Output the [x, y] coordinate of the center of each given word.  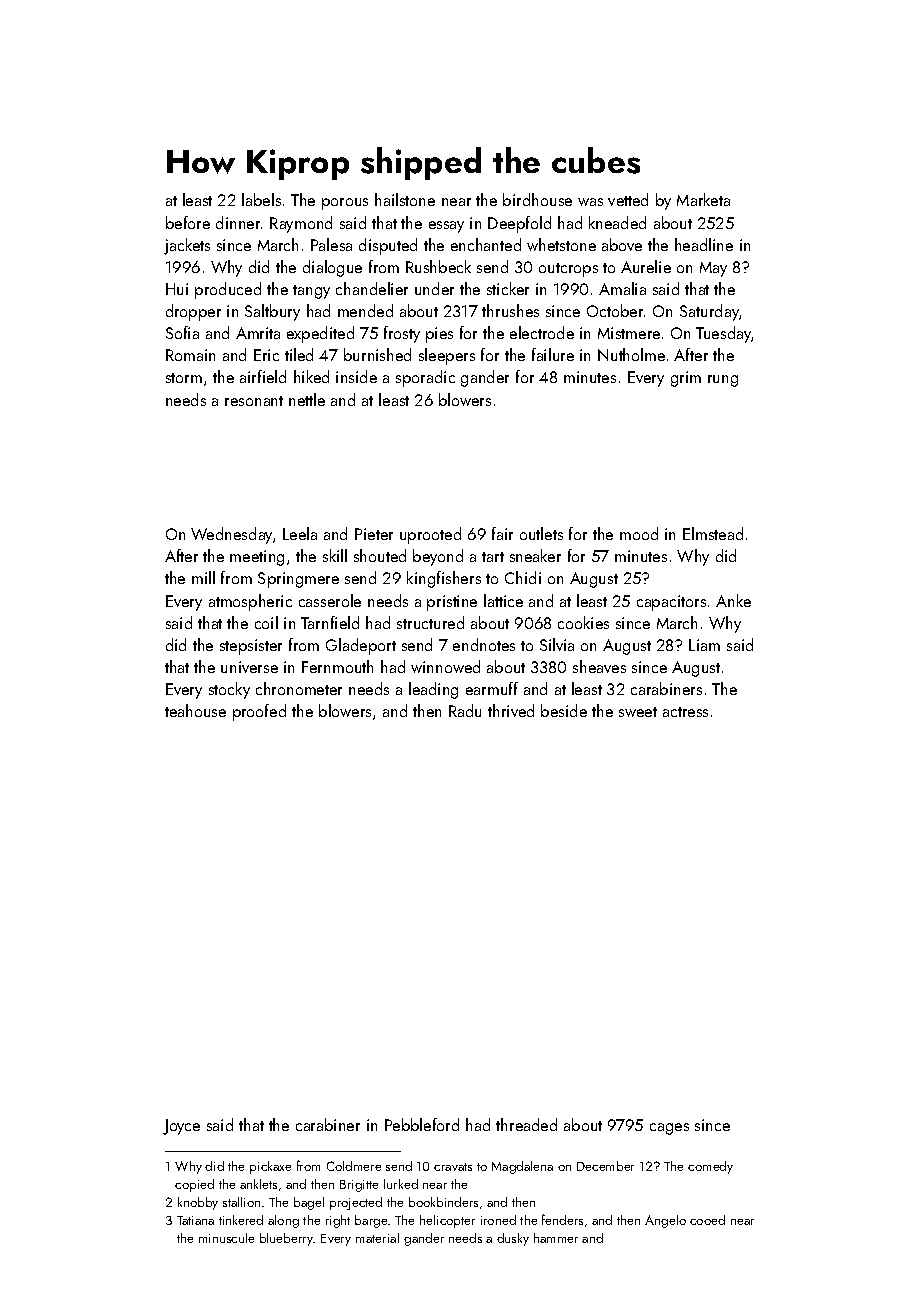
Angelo [665, 1221]
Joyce [181, 1127]
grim [686, 379]
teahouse [195, 710]
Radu [465, 710]
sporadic [425, 378]
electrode [542, 332]
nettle [307, 399]
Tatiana [195, 1220]
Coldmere [354, 1166]
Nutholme [631, 354]
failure [553, 354]
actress [685, 712]
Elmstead [713, 533]
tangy [311, 292]
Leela [300, 533]
